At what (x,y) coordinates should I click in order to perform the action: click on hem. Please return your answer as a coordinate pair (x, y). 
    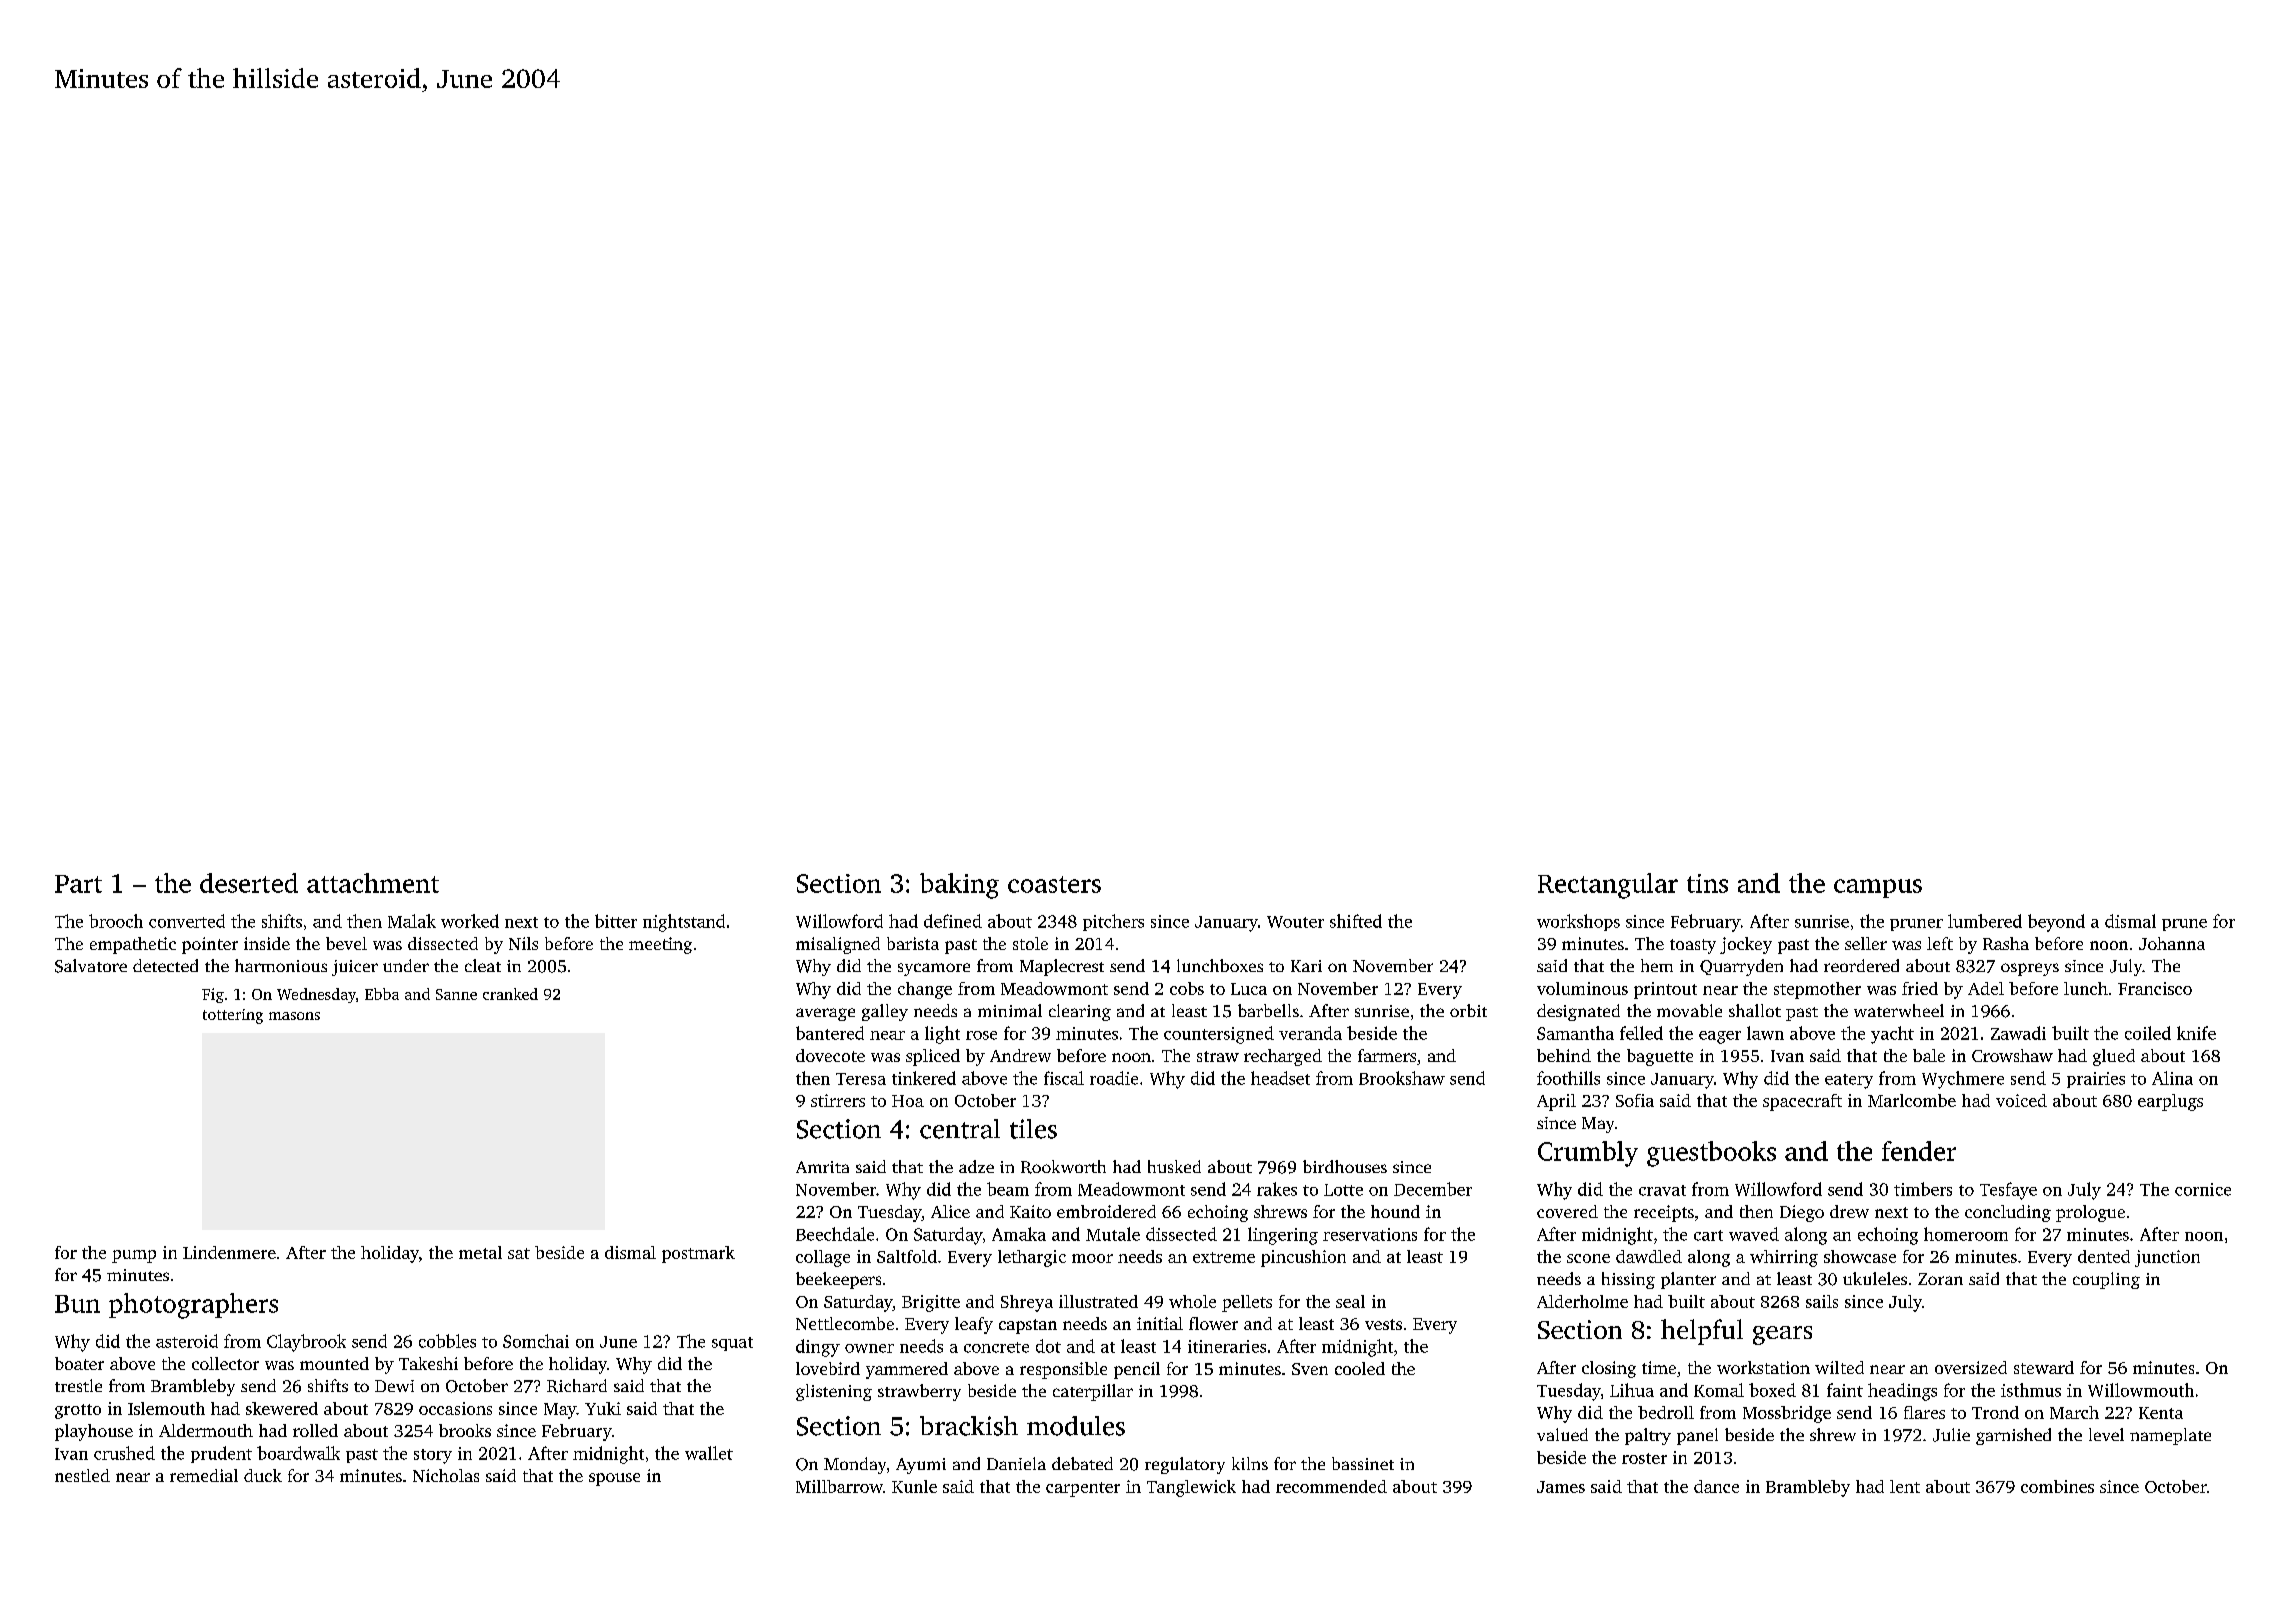
    Looking at the image, I should click on (1657, 965).
